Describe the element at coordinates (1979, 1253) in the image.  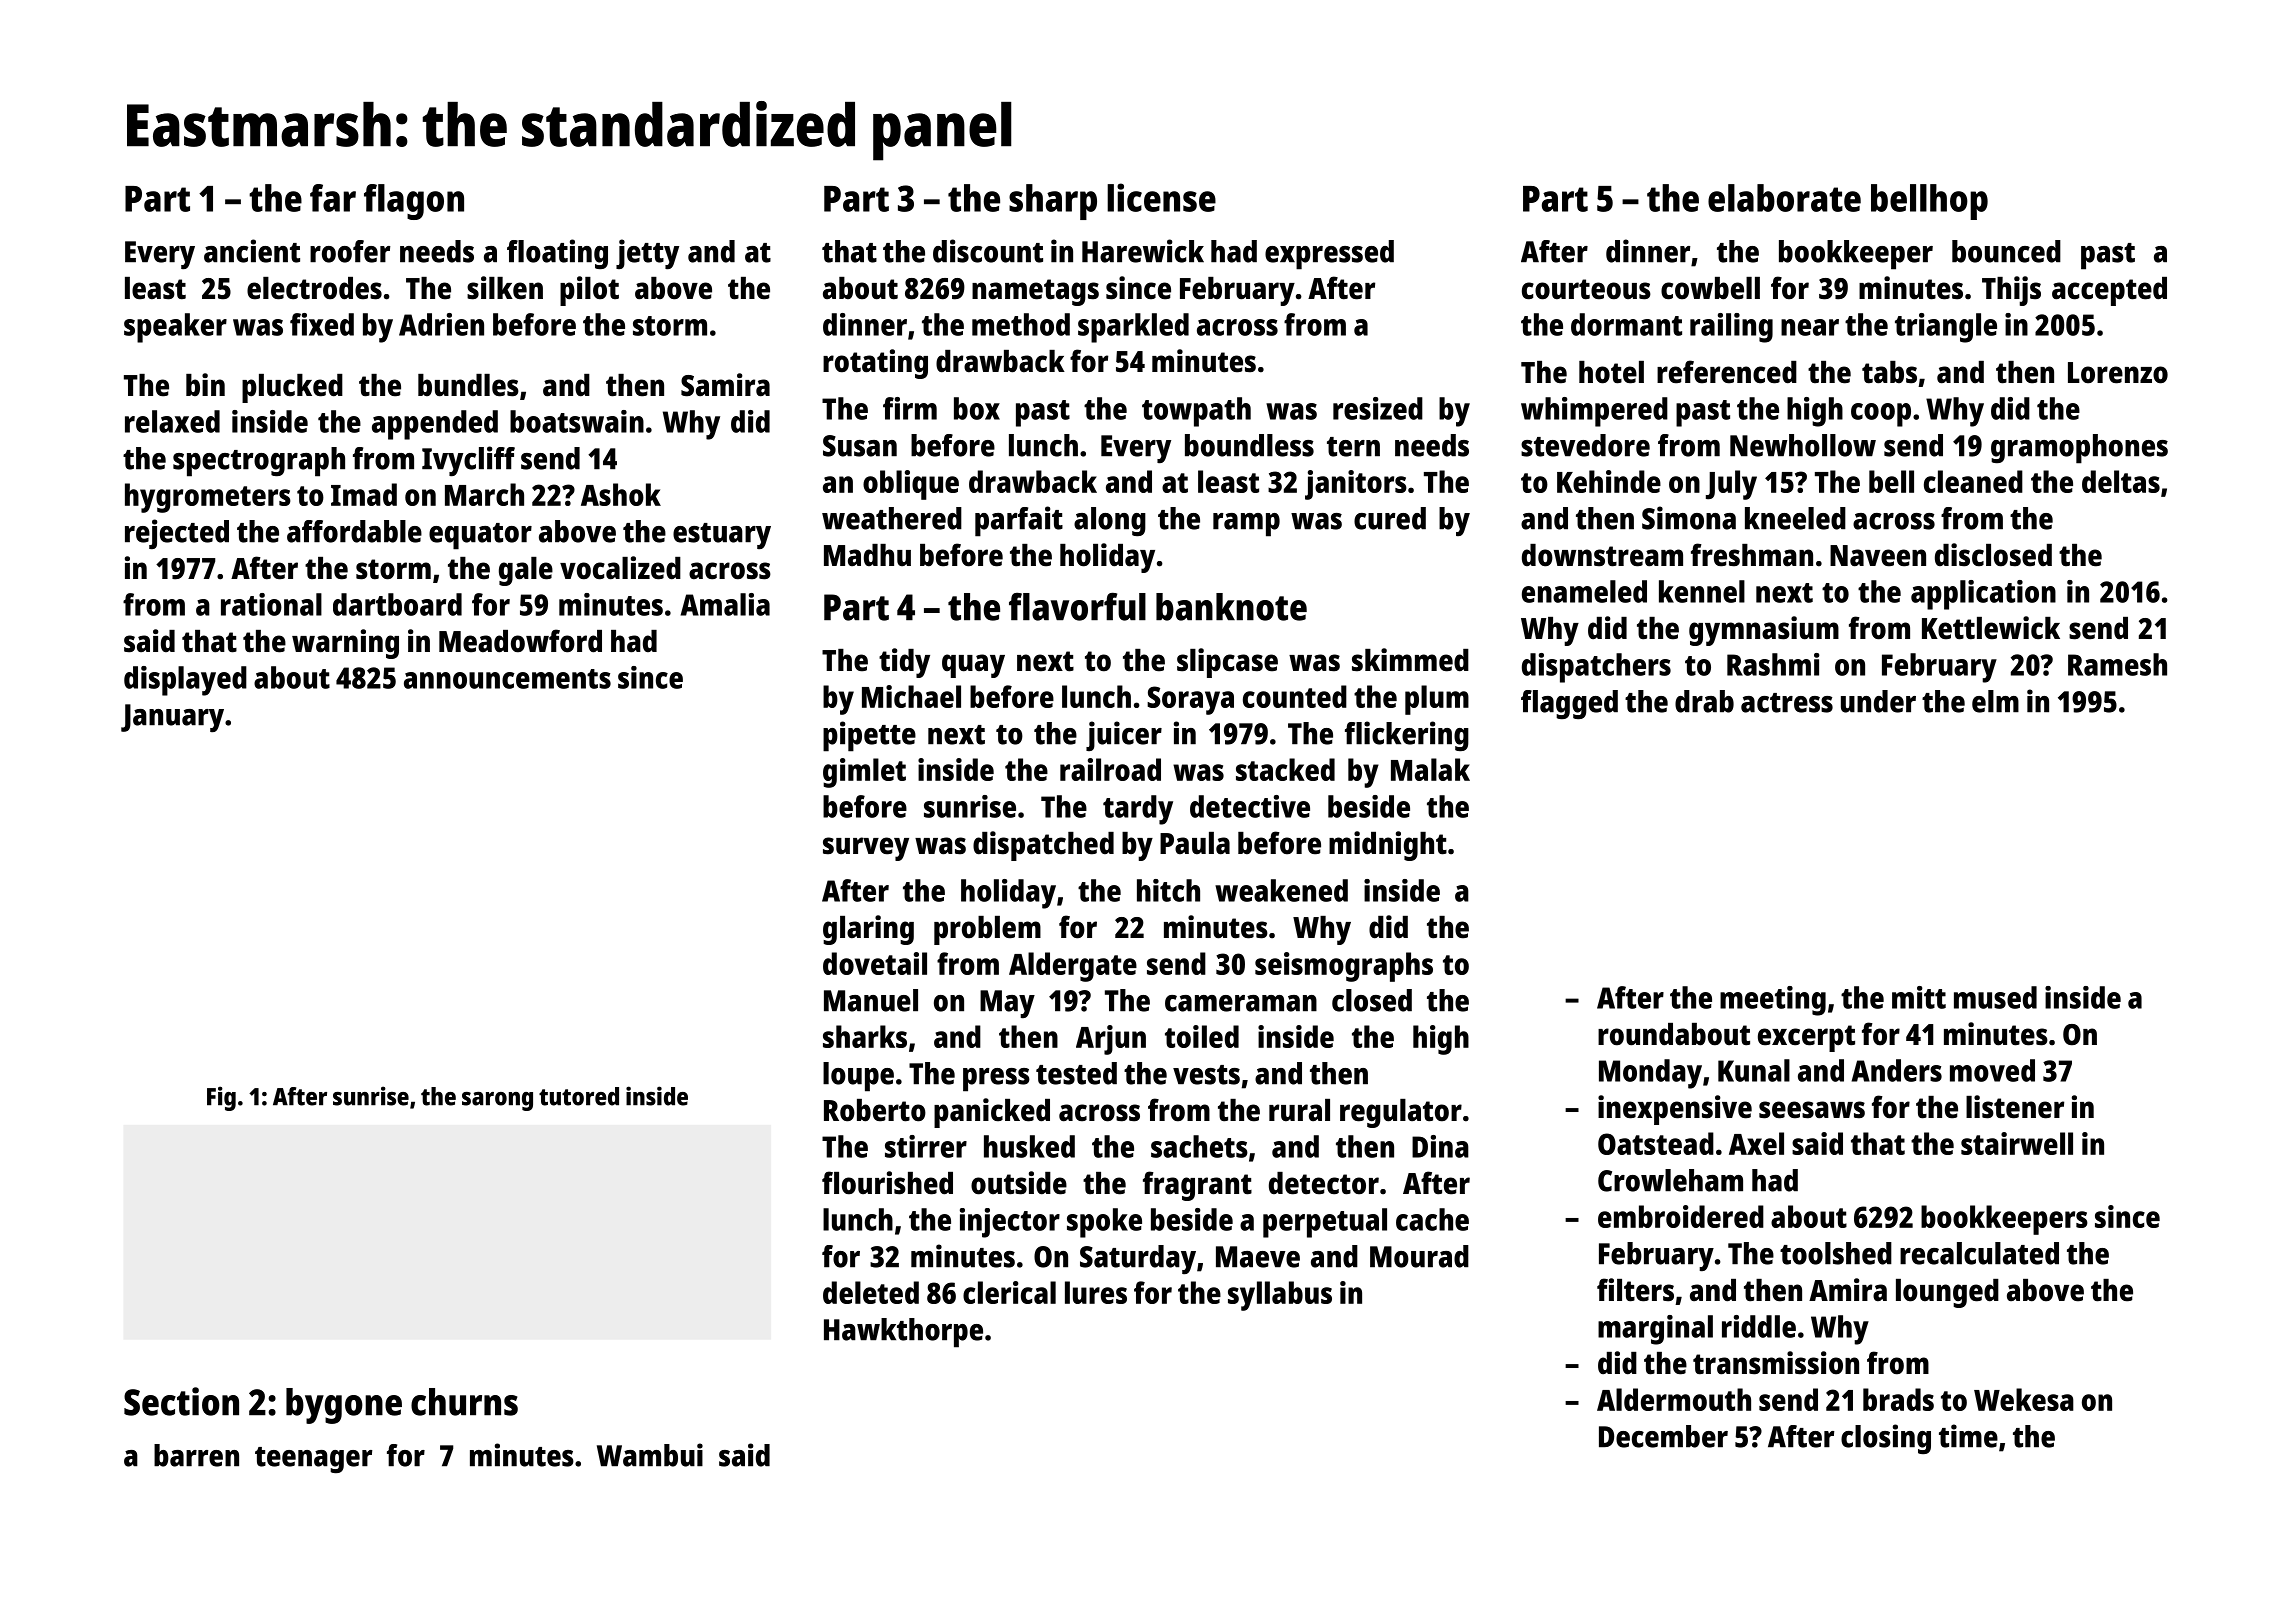
I see `recalculated` at that location.
